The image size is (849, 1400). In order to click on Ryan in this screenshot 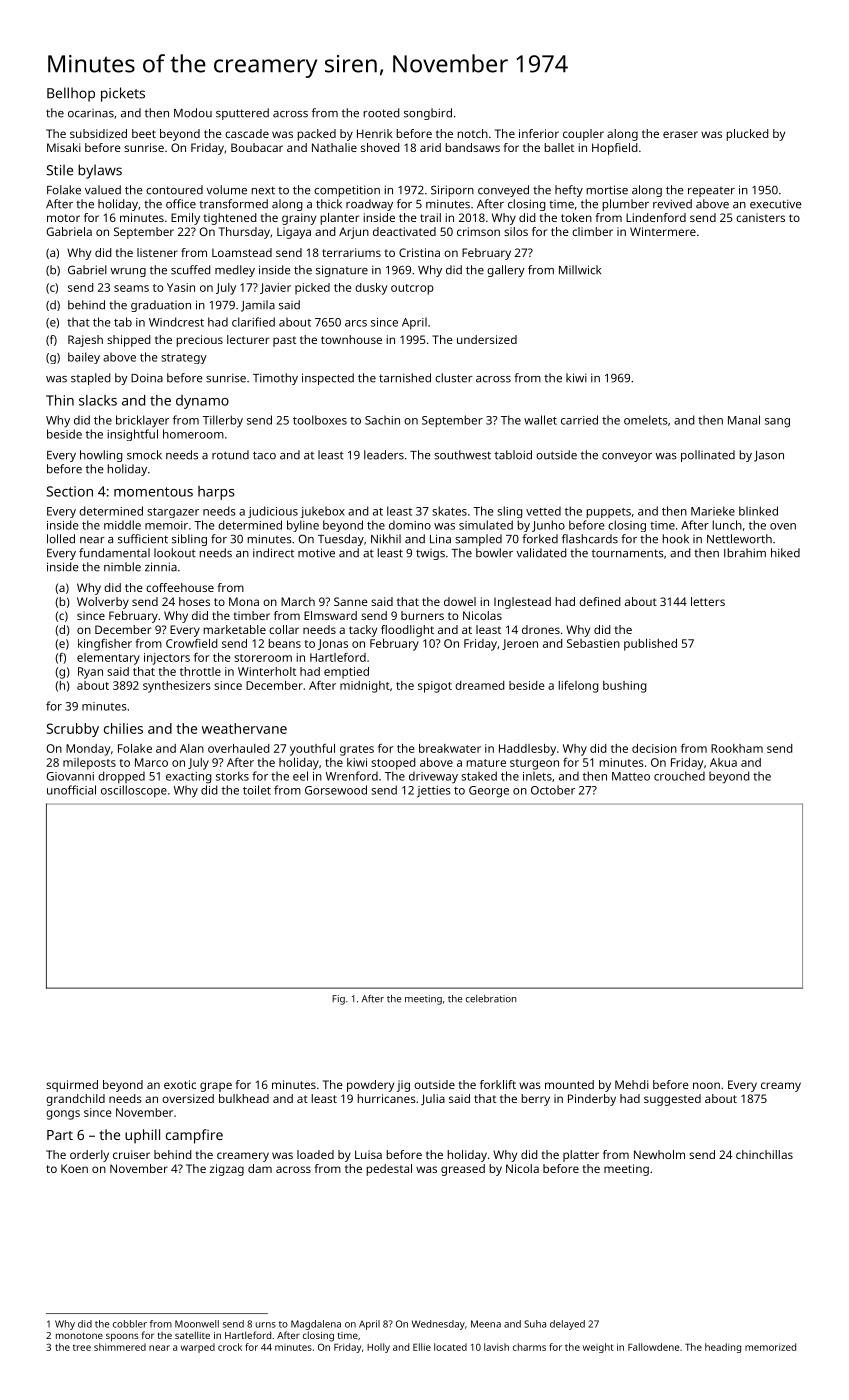, I will do `click(90, 673)`.
